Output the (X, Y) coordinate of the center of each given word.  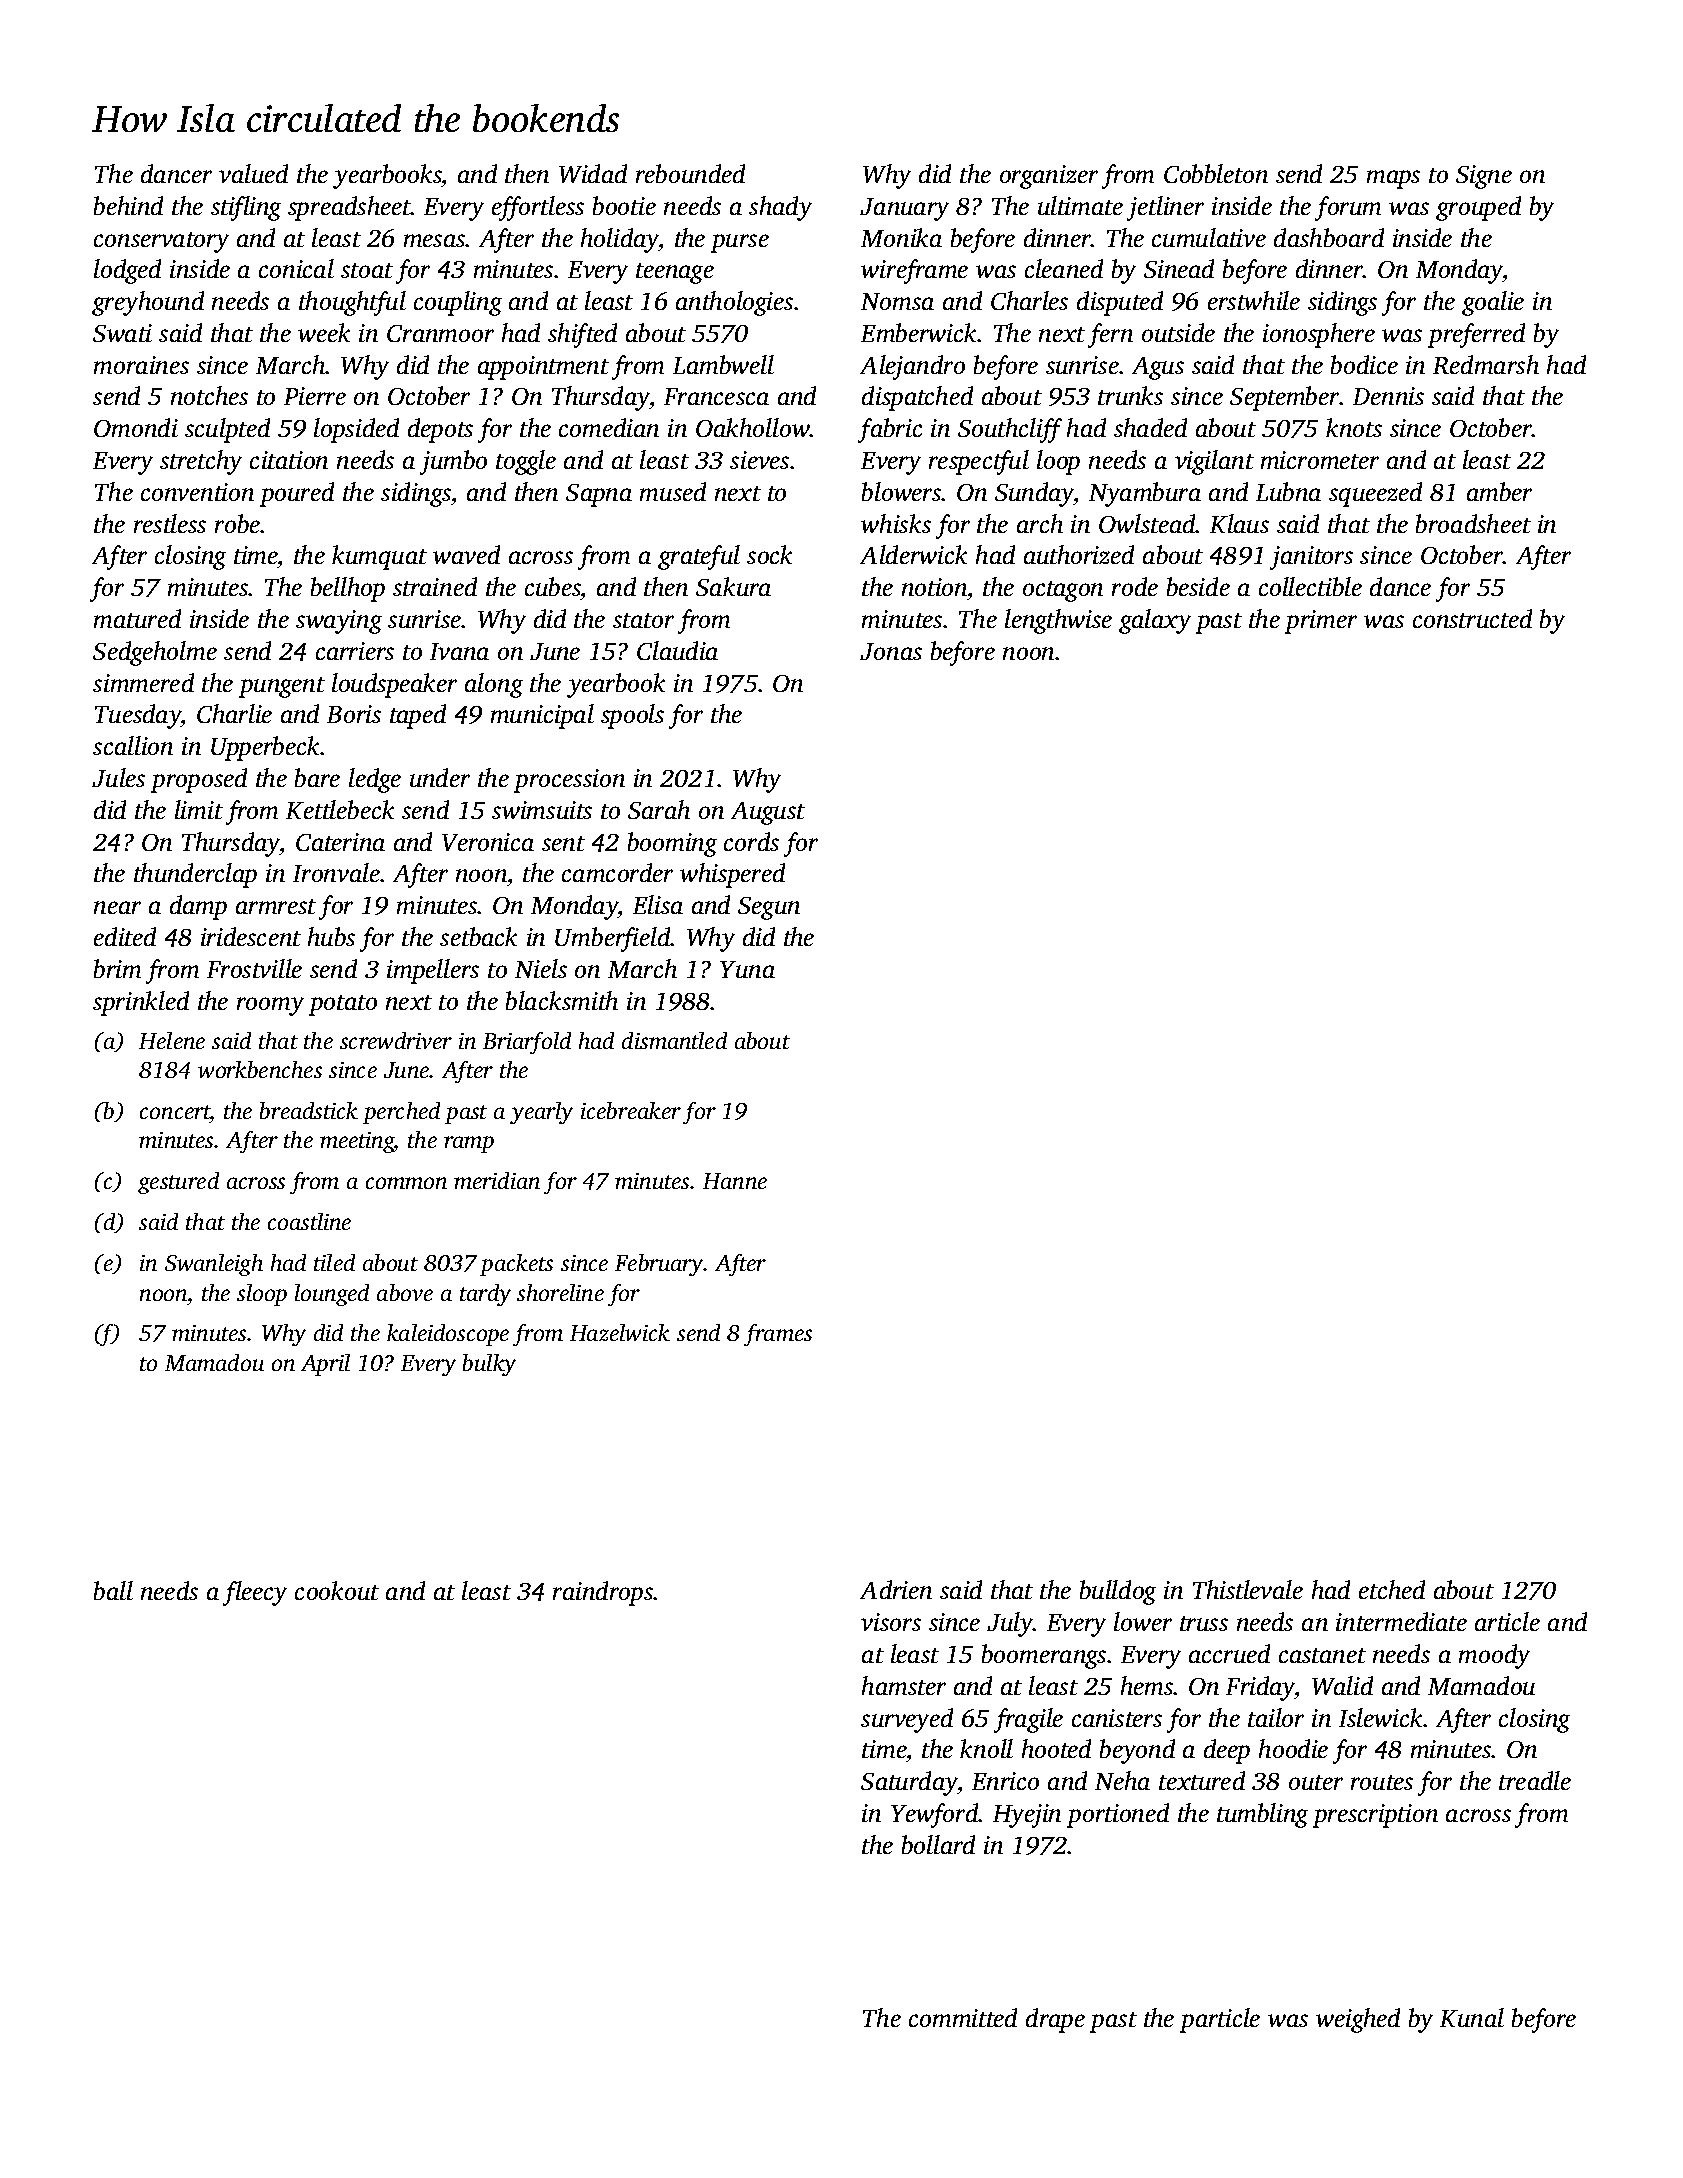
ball (113, 1590)
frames (778, 1335)
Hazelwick (620, 1332)
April (325, 1365)
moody (1494, 1656)
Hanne (735, 1181)
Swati (122, 333)
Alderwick (913, 554)
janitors (1311, 558)
